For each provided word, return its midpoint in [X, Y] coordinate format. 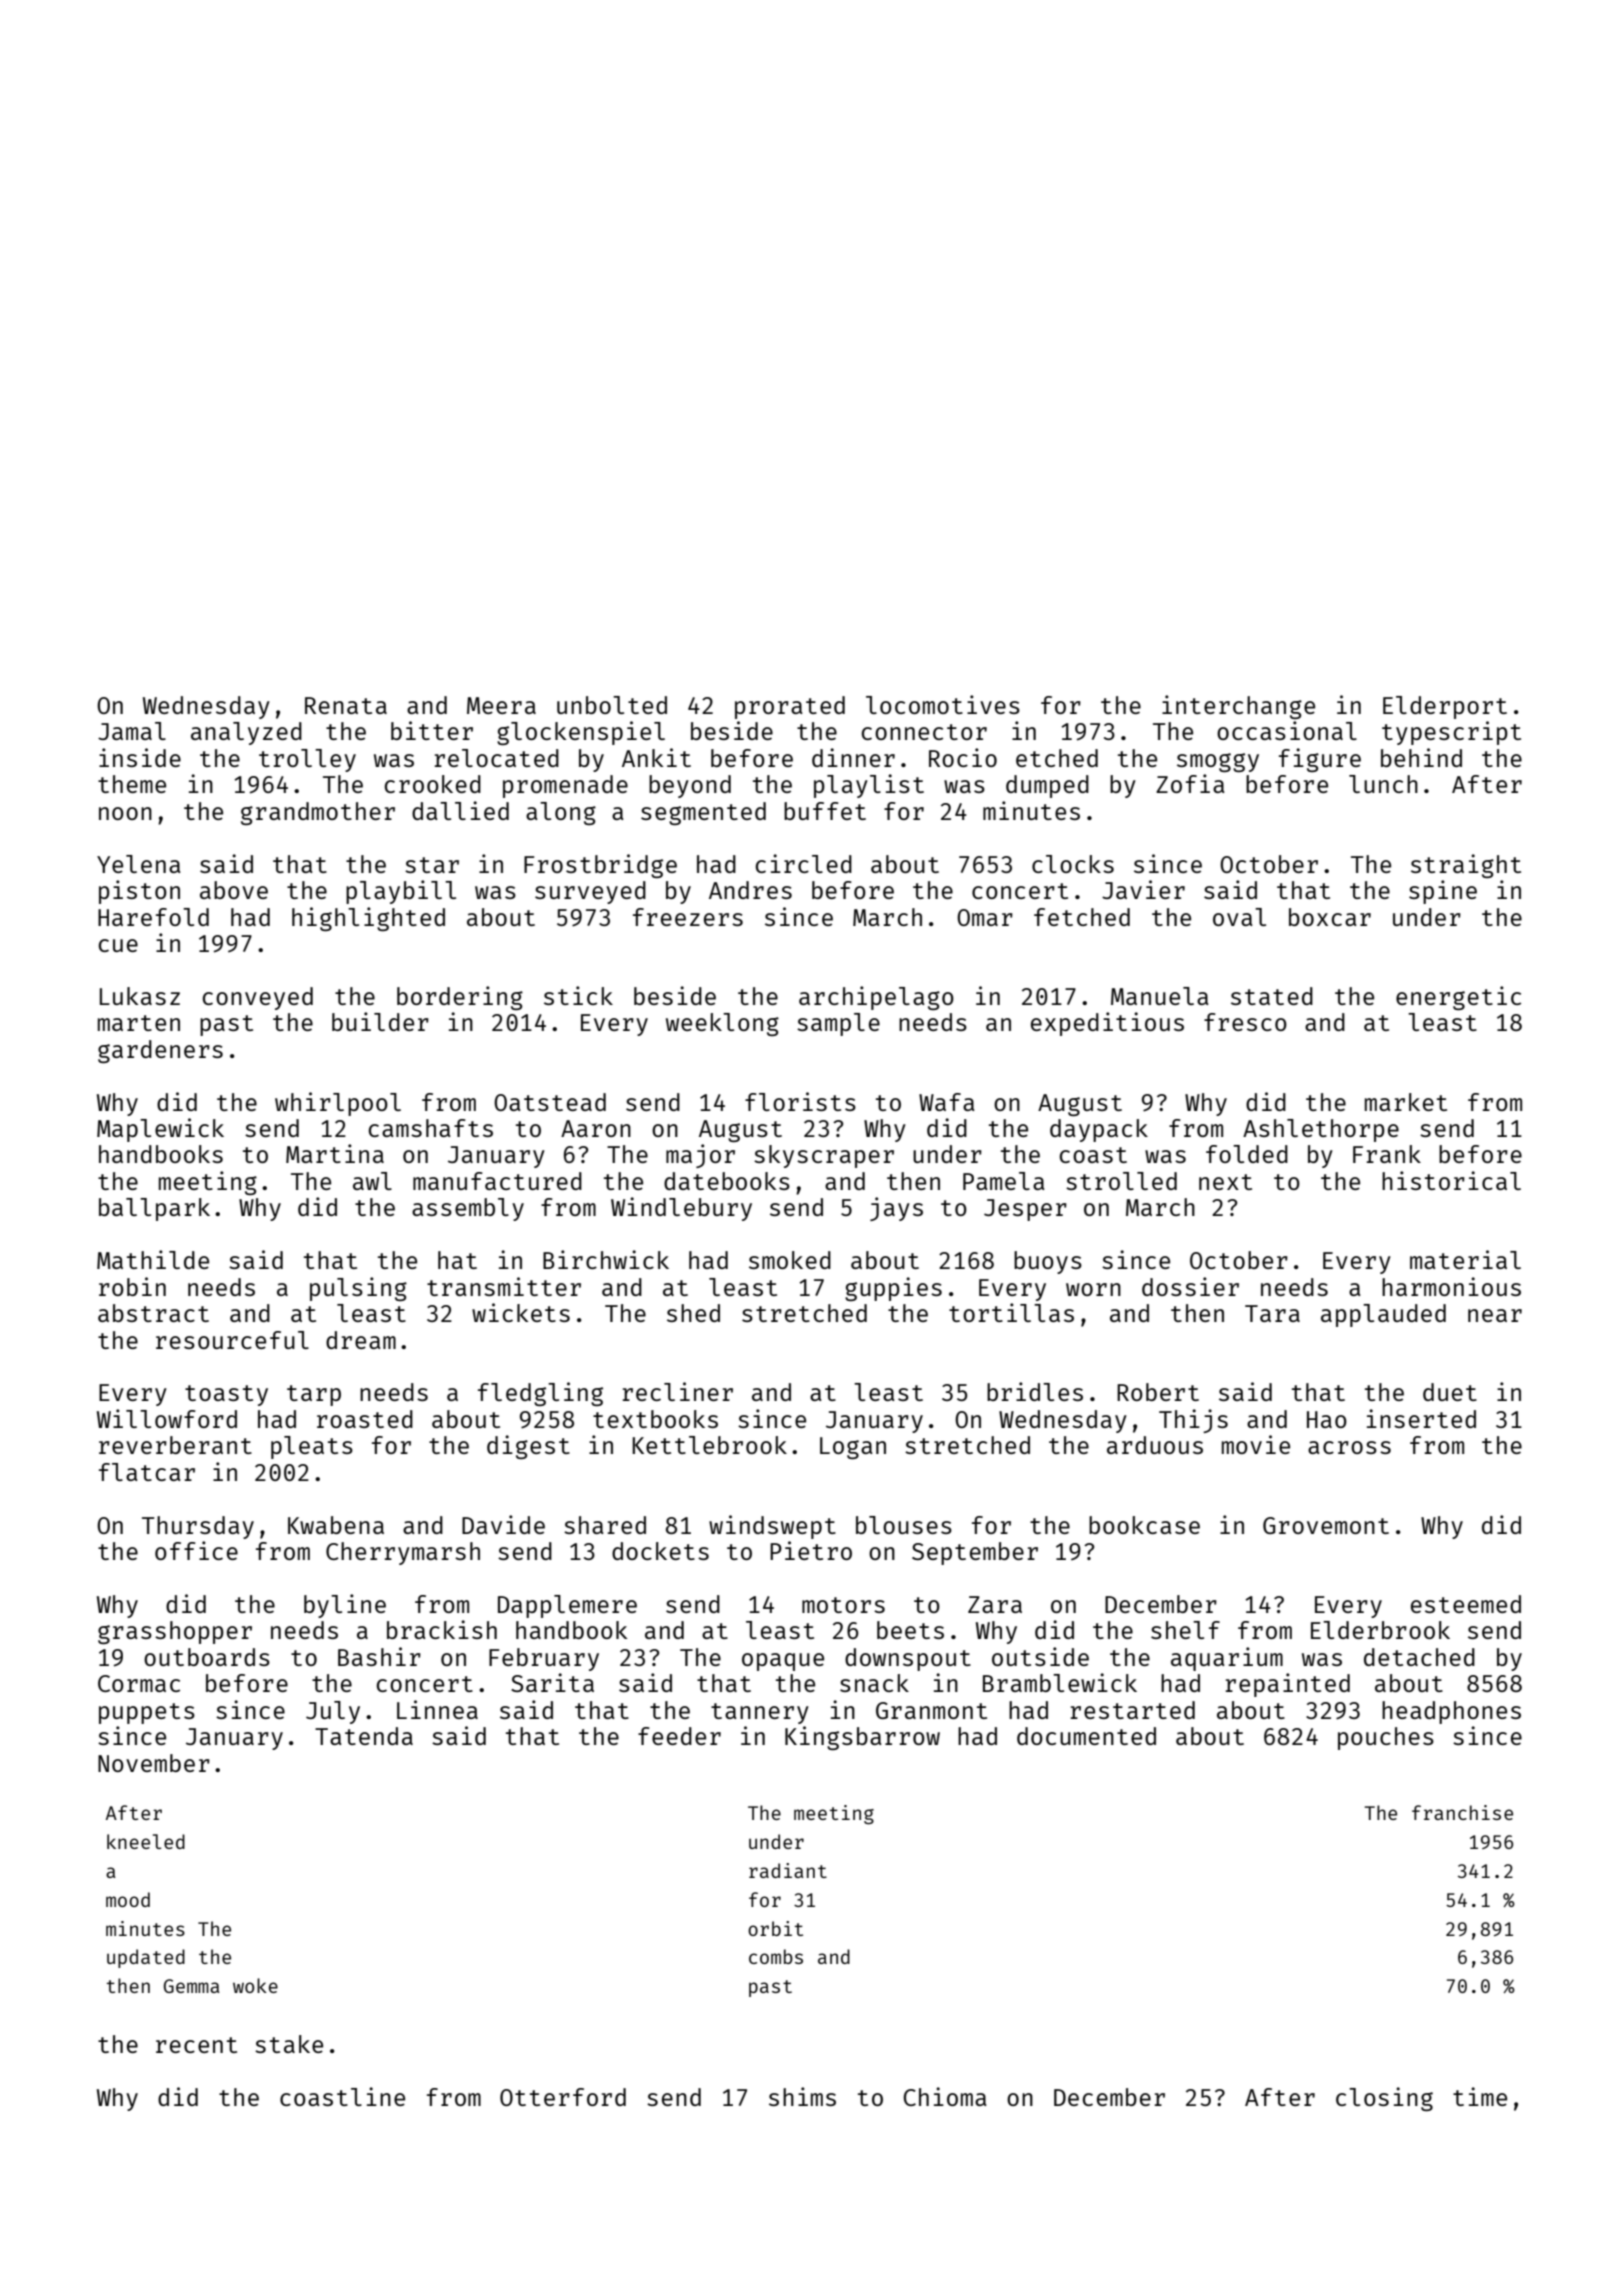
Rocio [963, 757]
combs [776, 1956]
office [196, 1550]
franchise [1462, 1812]
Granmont [931, 1710]
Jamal [132, 731]
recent [196, 2045]
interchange [1238, 707]
